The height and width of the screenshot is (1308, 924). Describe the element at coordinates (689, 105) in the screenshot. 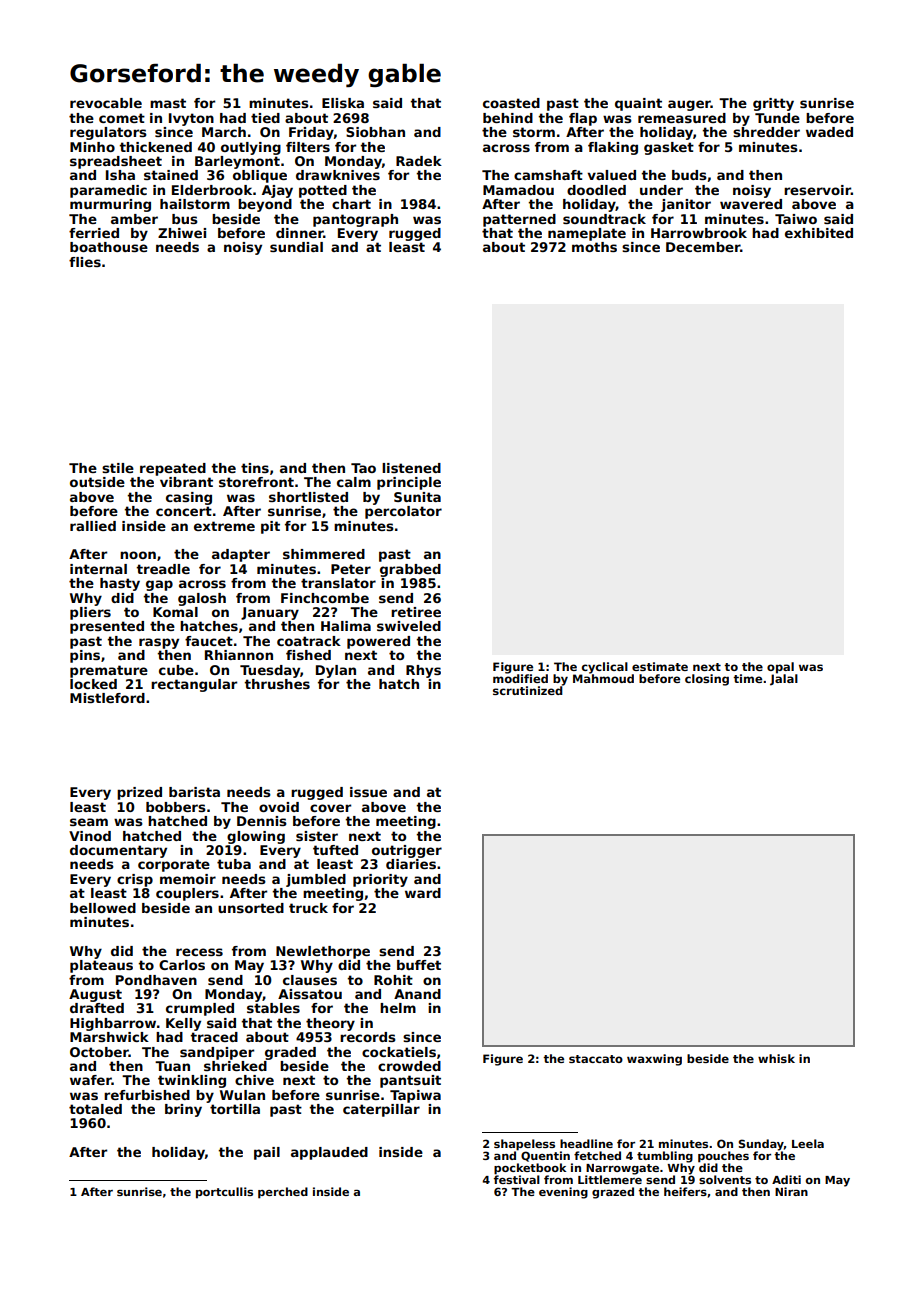

I see `auger` at that location.
